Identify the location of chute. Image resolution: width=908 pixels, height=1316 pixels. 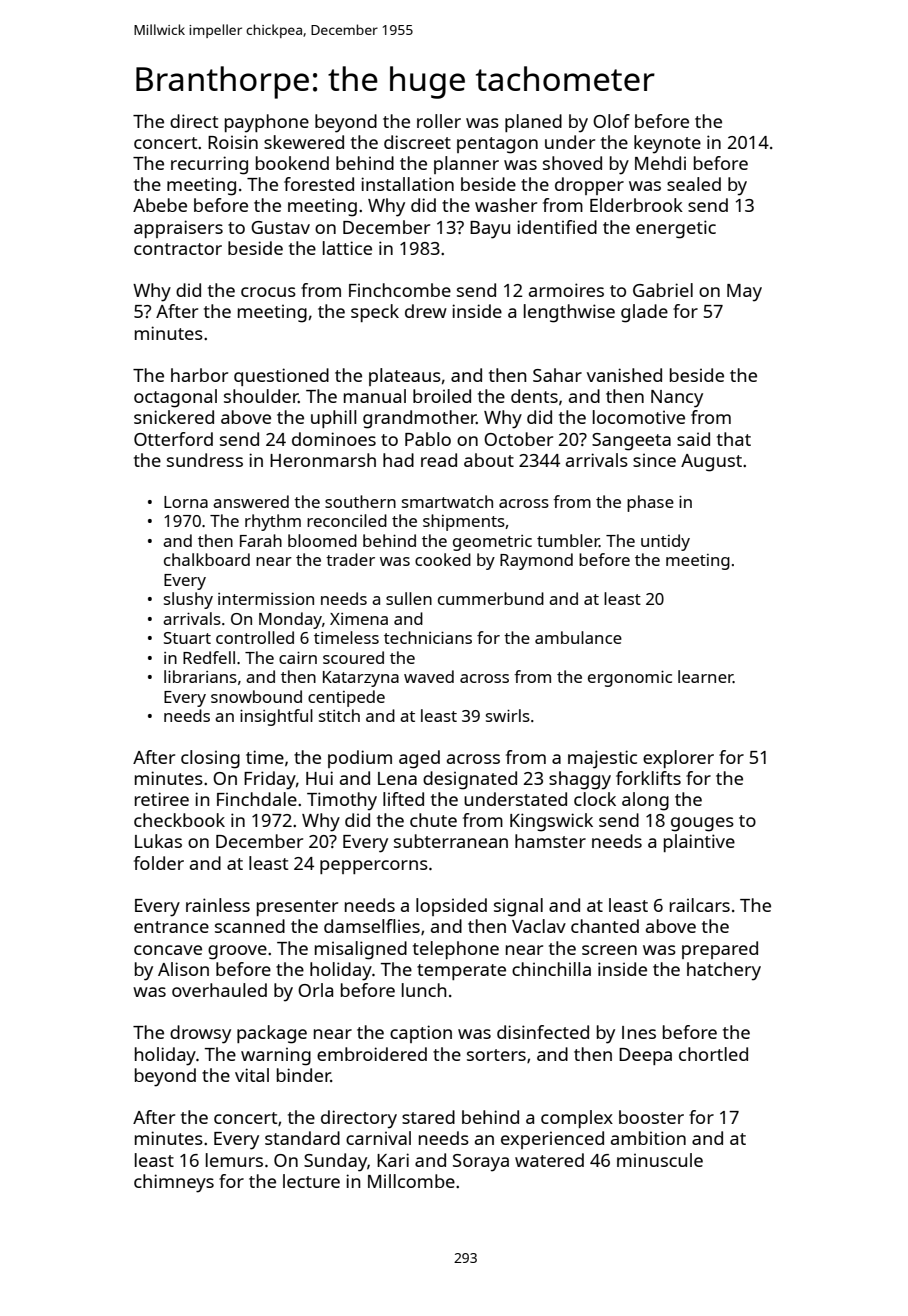
(433, 820).
